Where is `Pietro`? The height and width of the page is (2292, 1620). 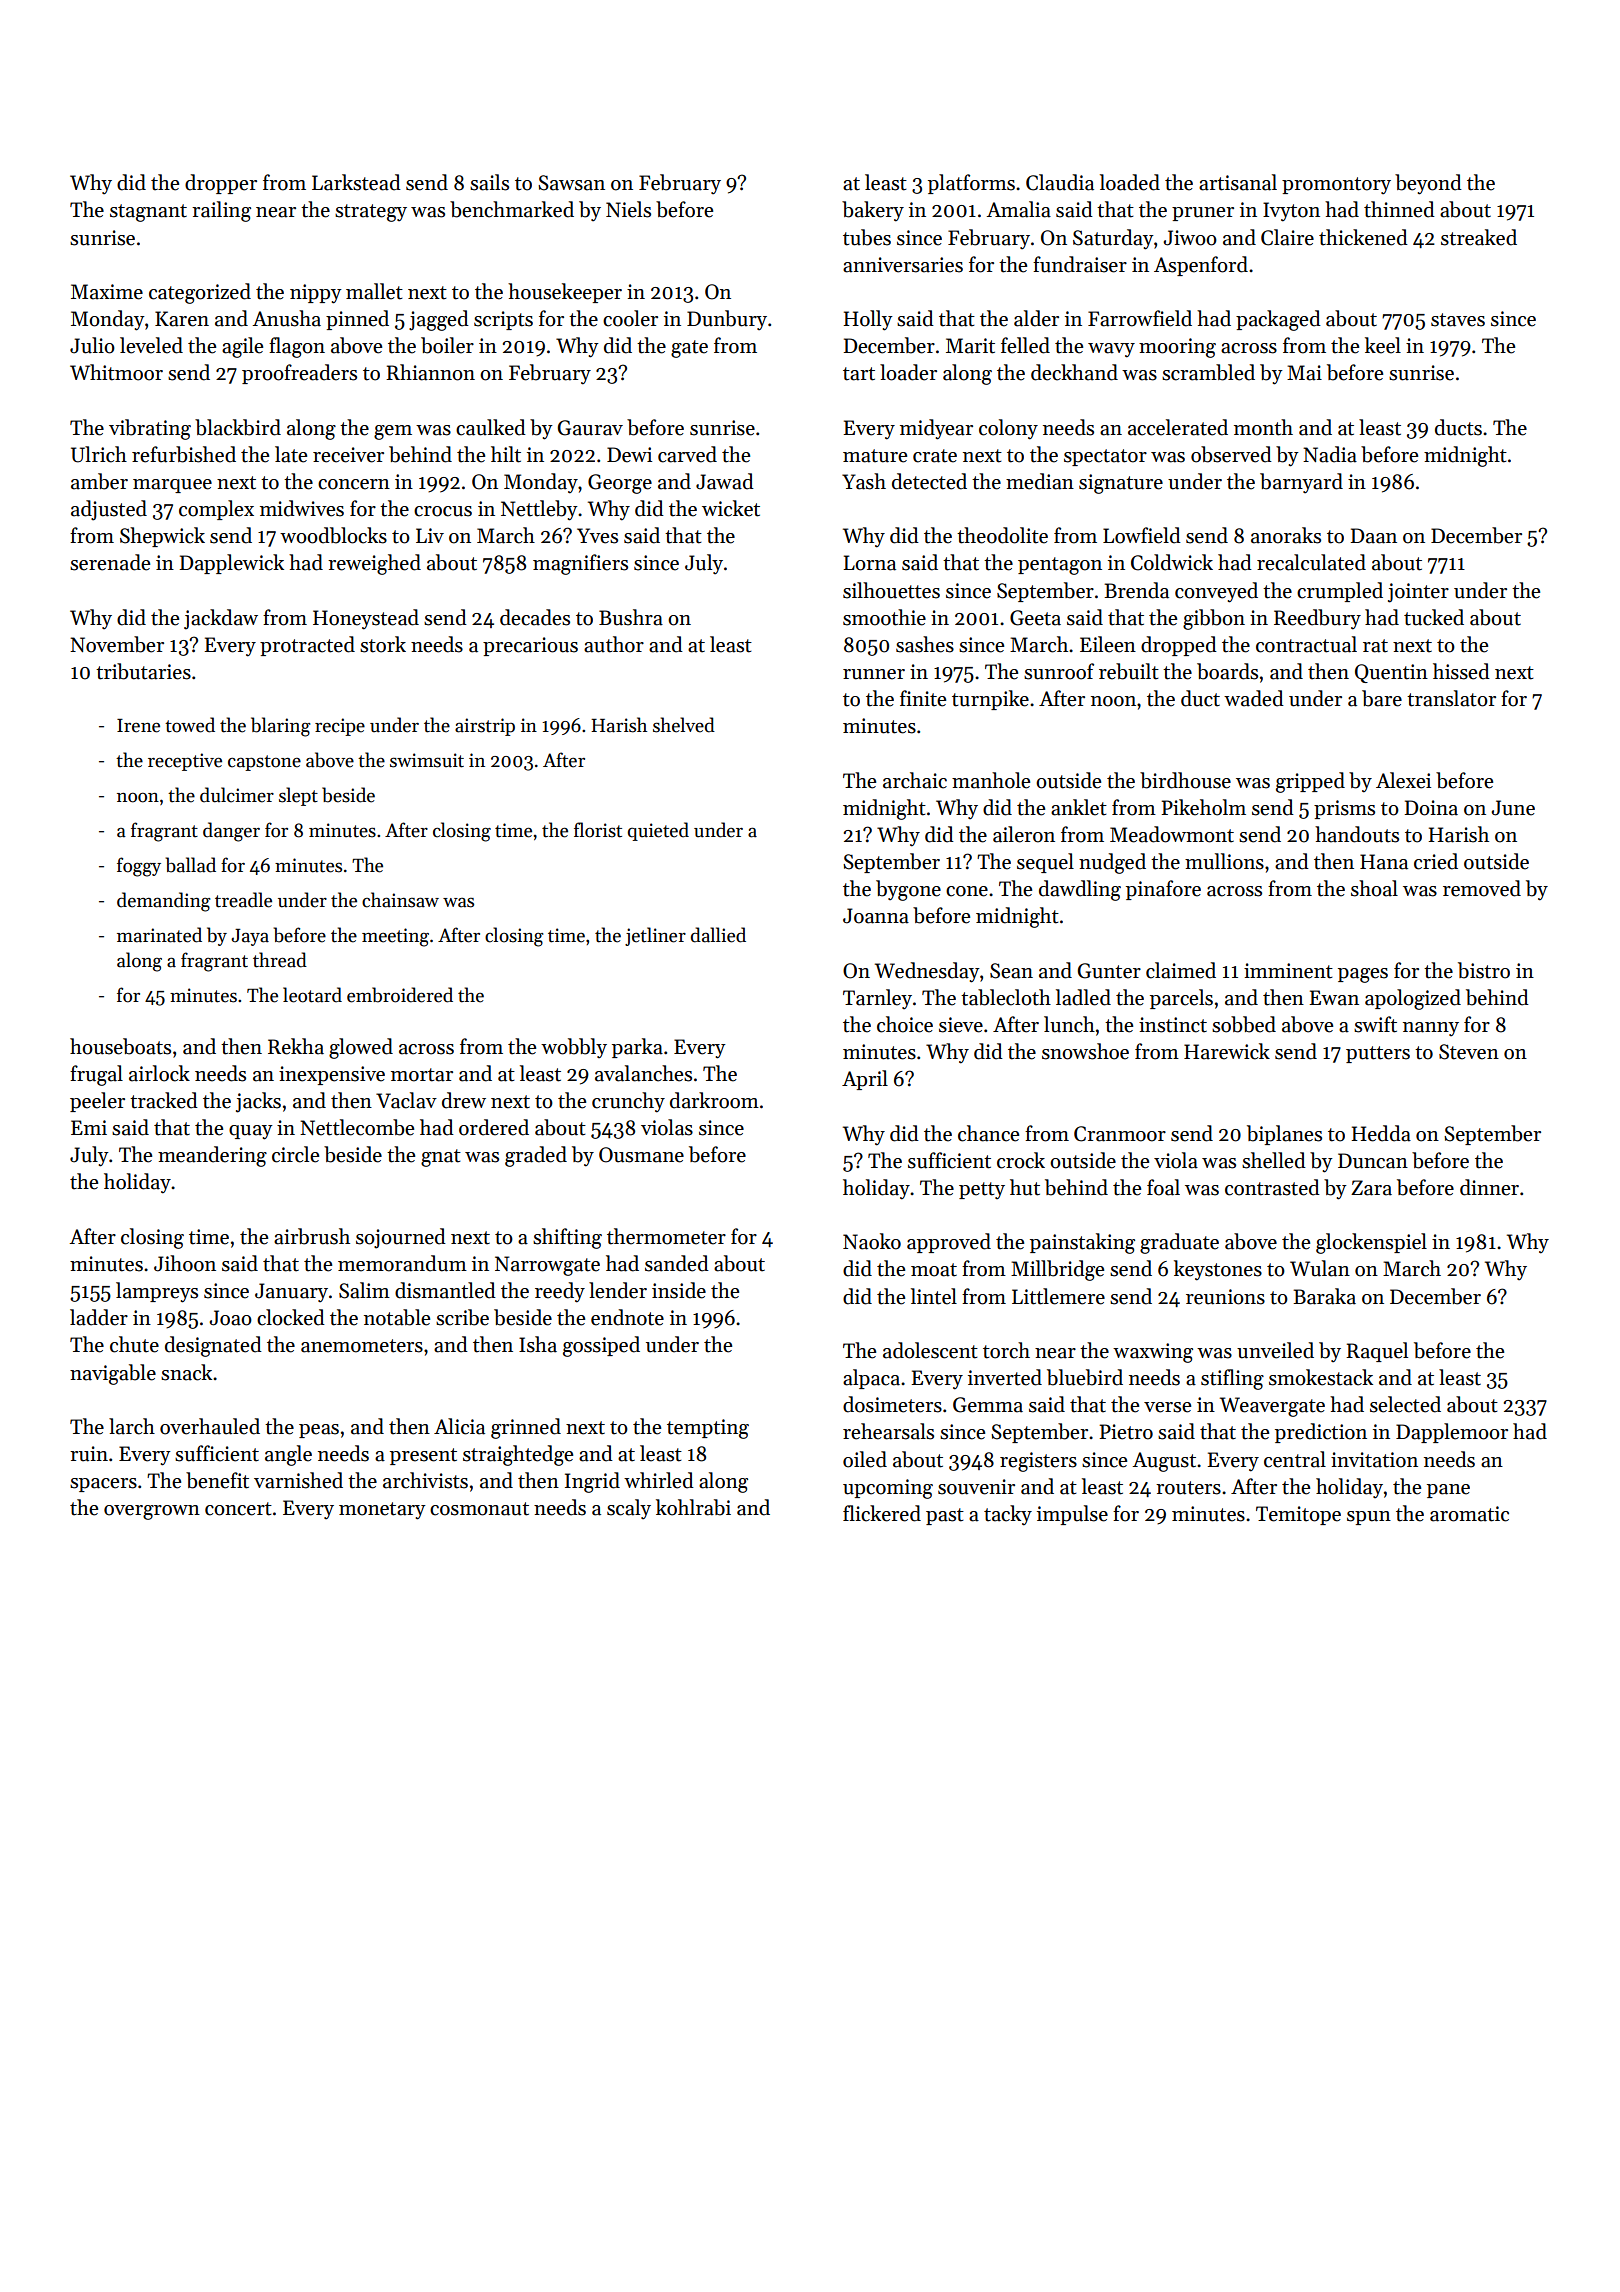 Pietro is located at coordinates (1126, 1432).
